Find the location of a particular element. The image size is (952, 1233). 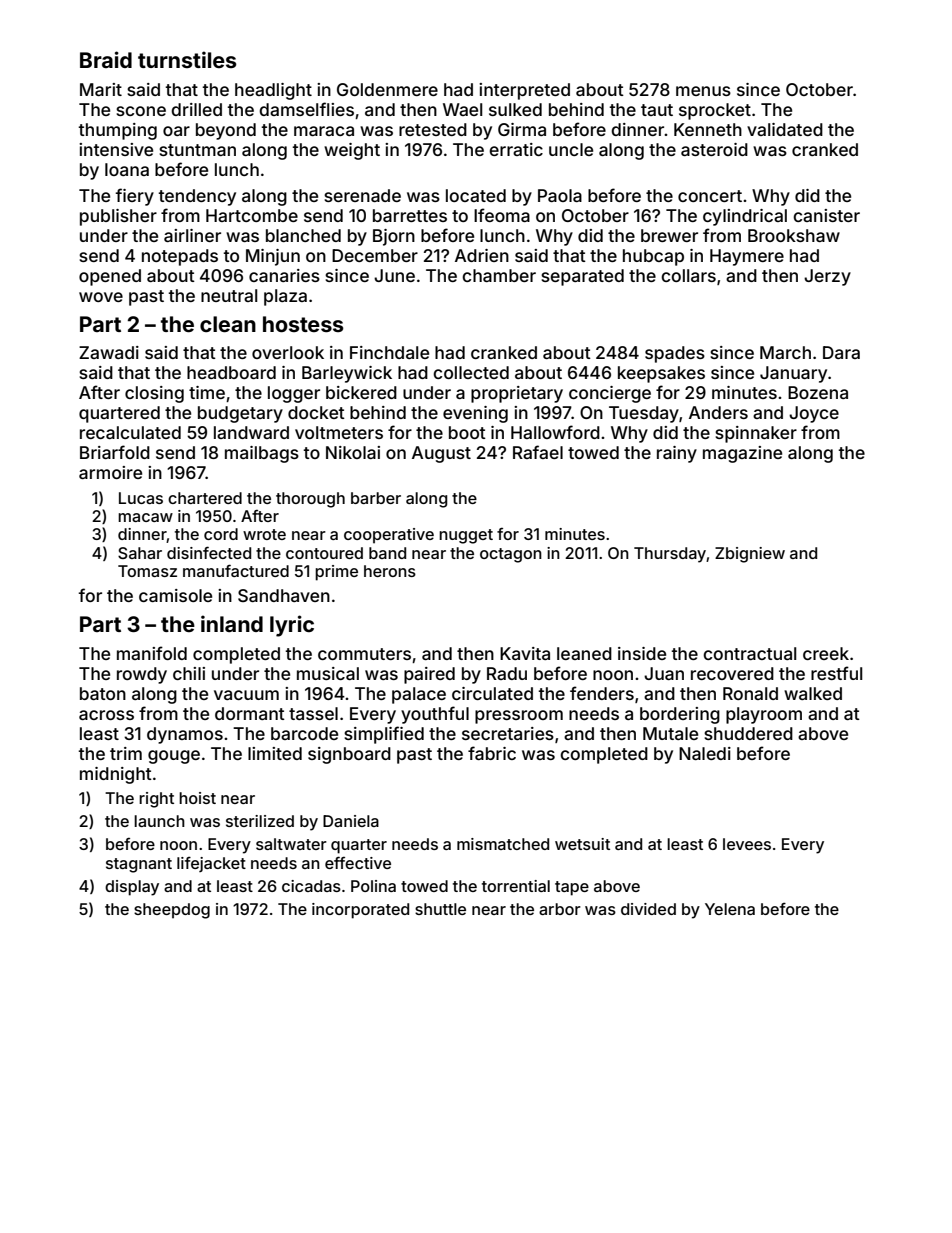

Sahar is located at coordinates (140, 553).
